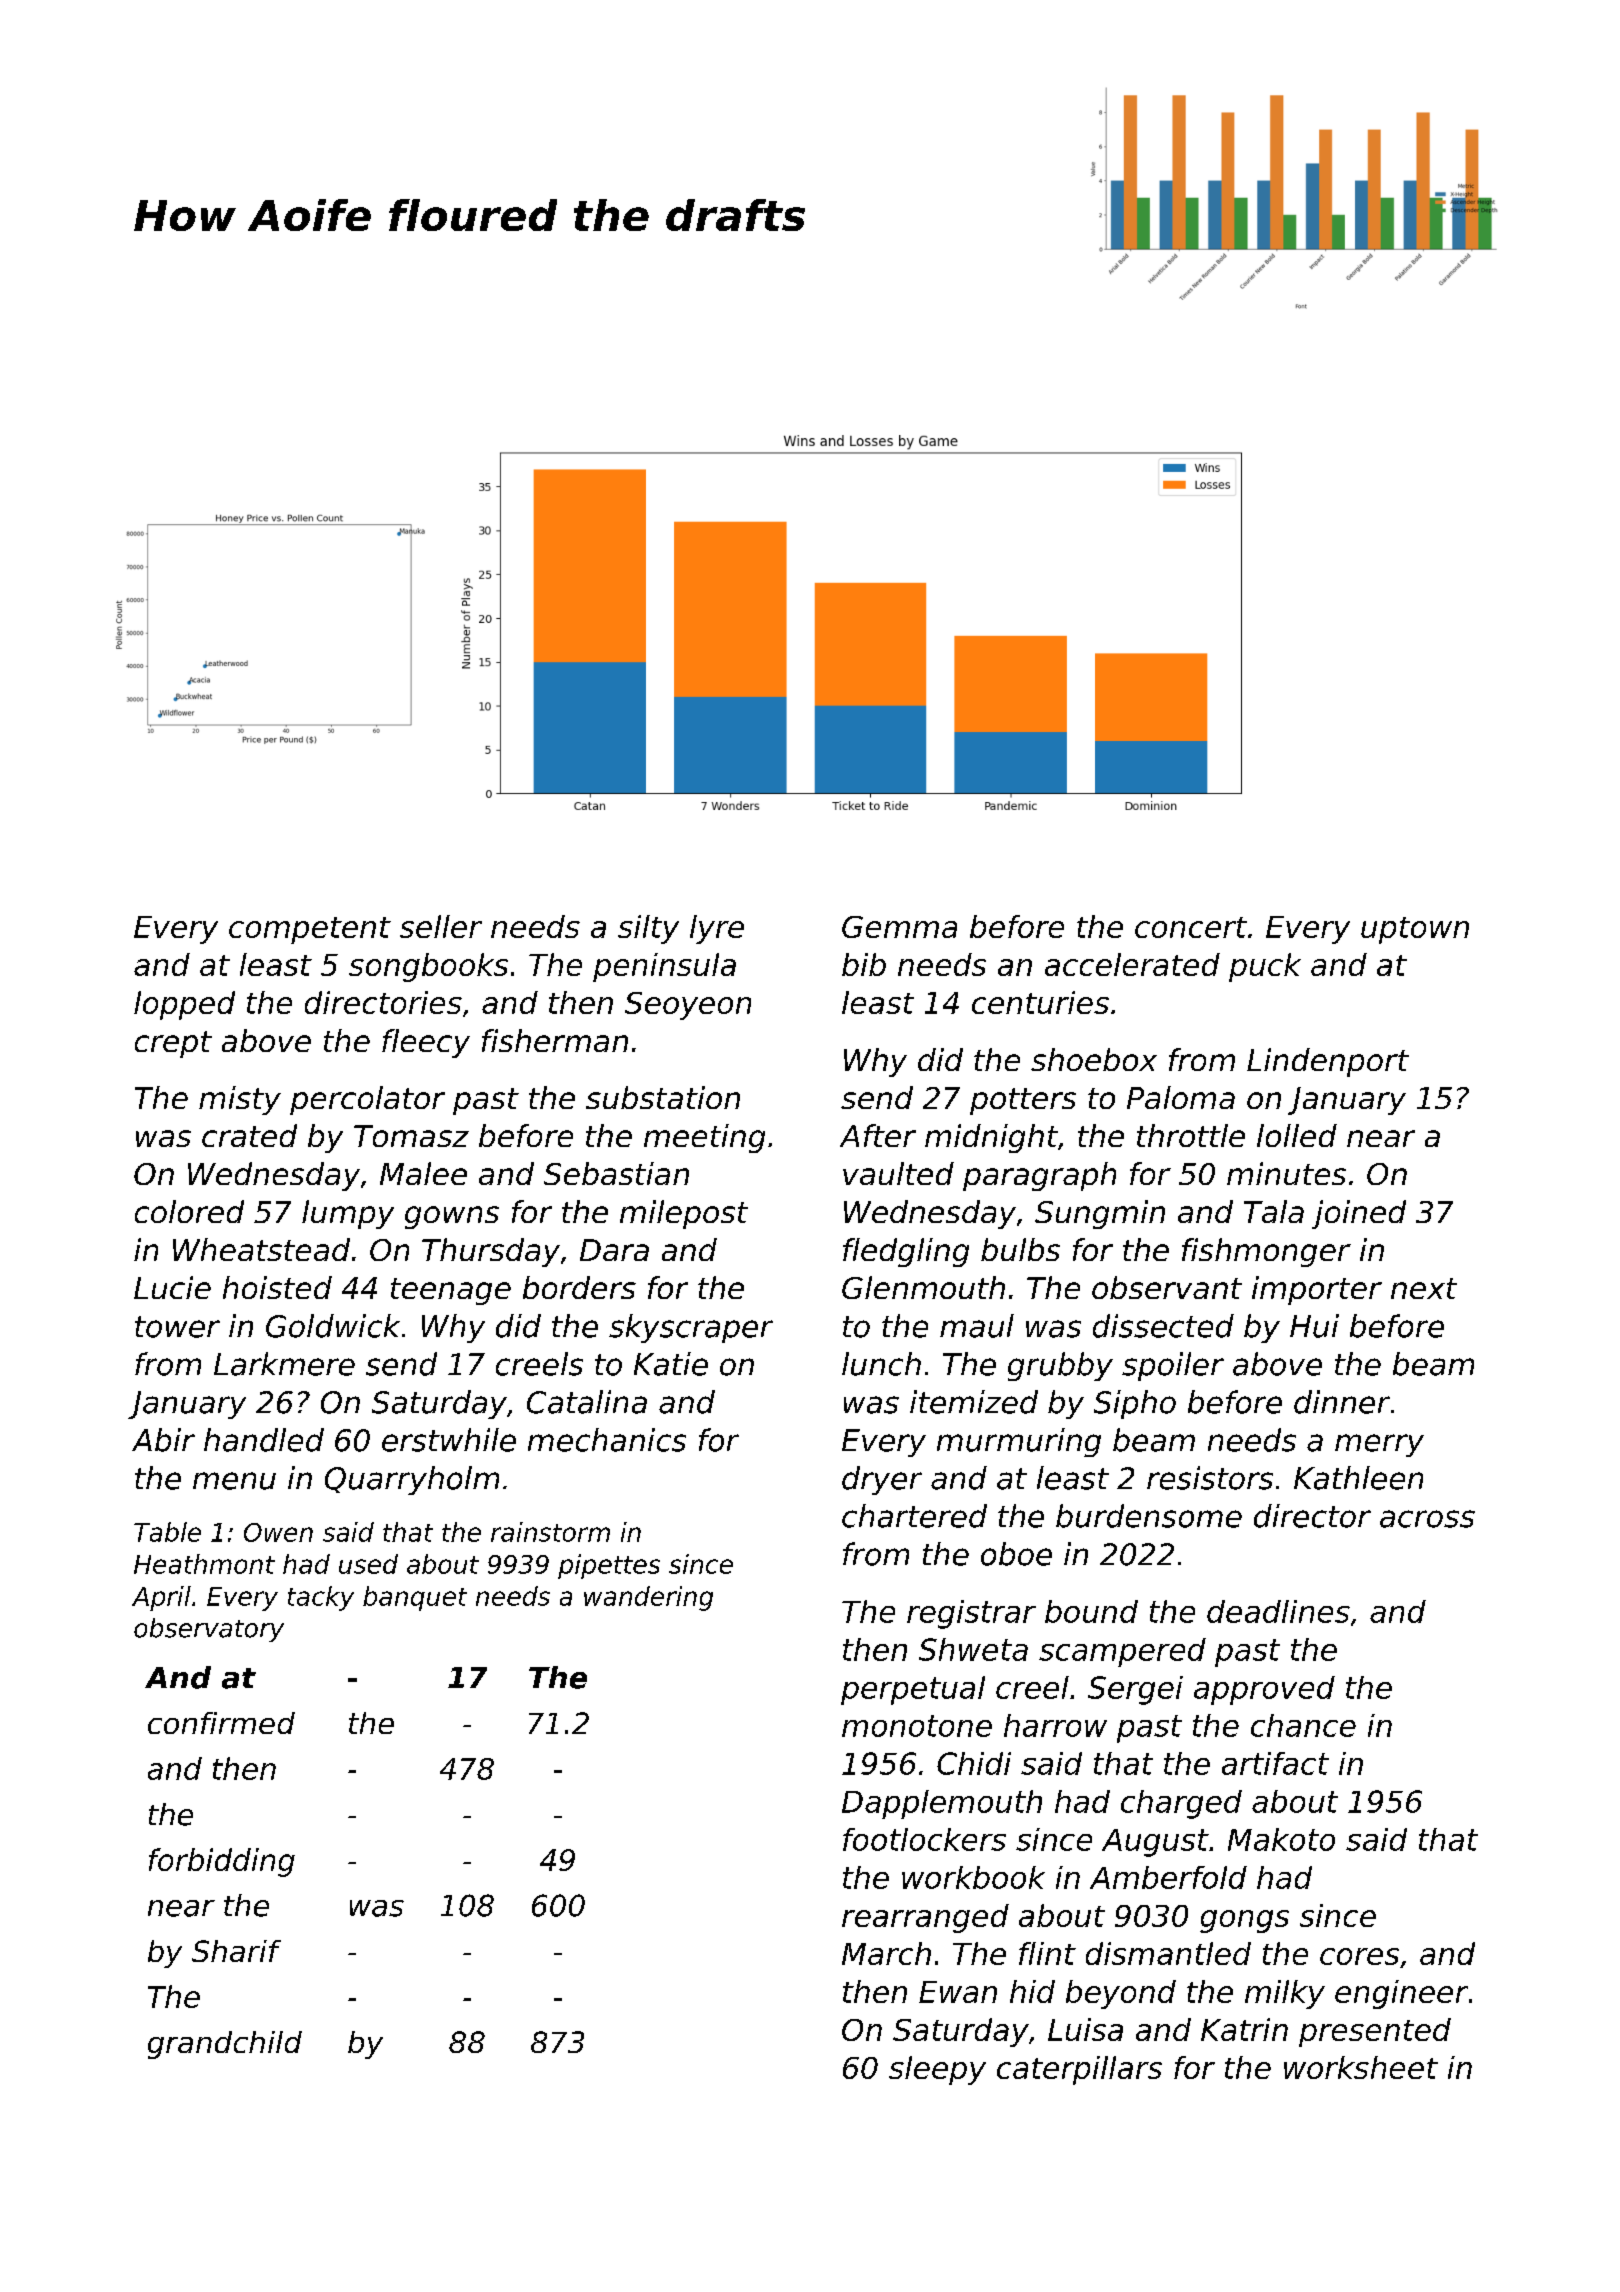 The image size is (1620, 2292). Describe the element at coordinates (1091, 1611) in the screenshot. I see `bound` at that location.
